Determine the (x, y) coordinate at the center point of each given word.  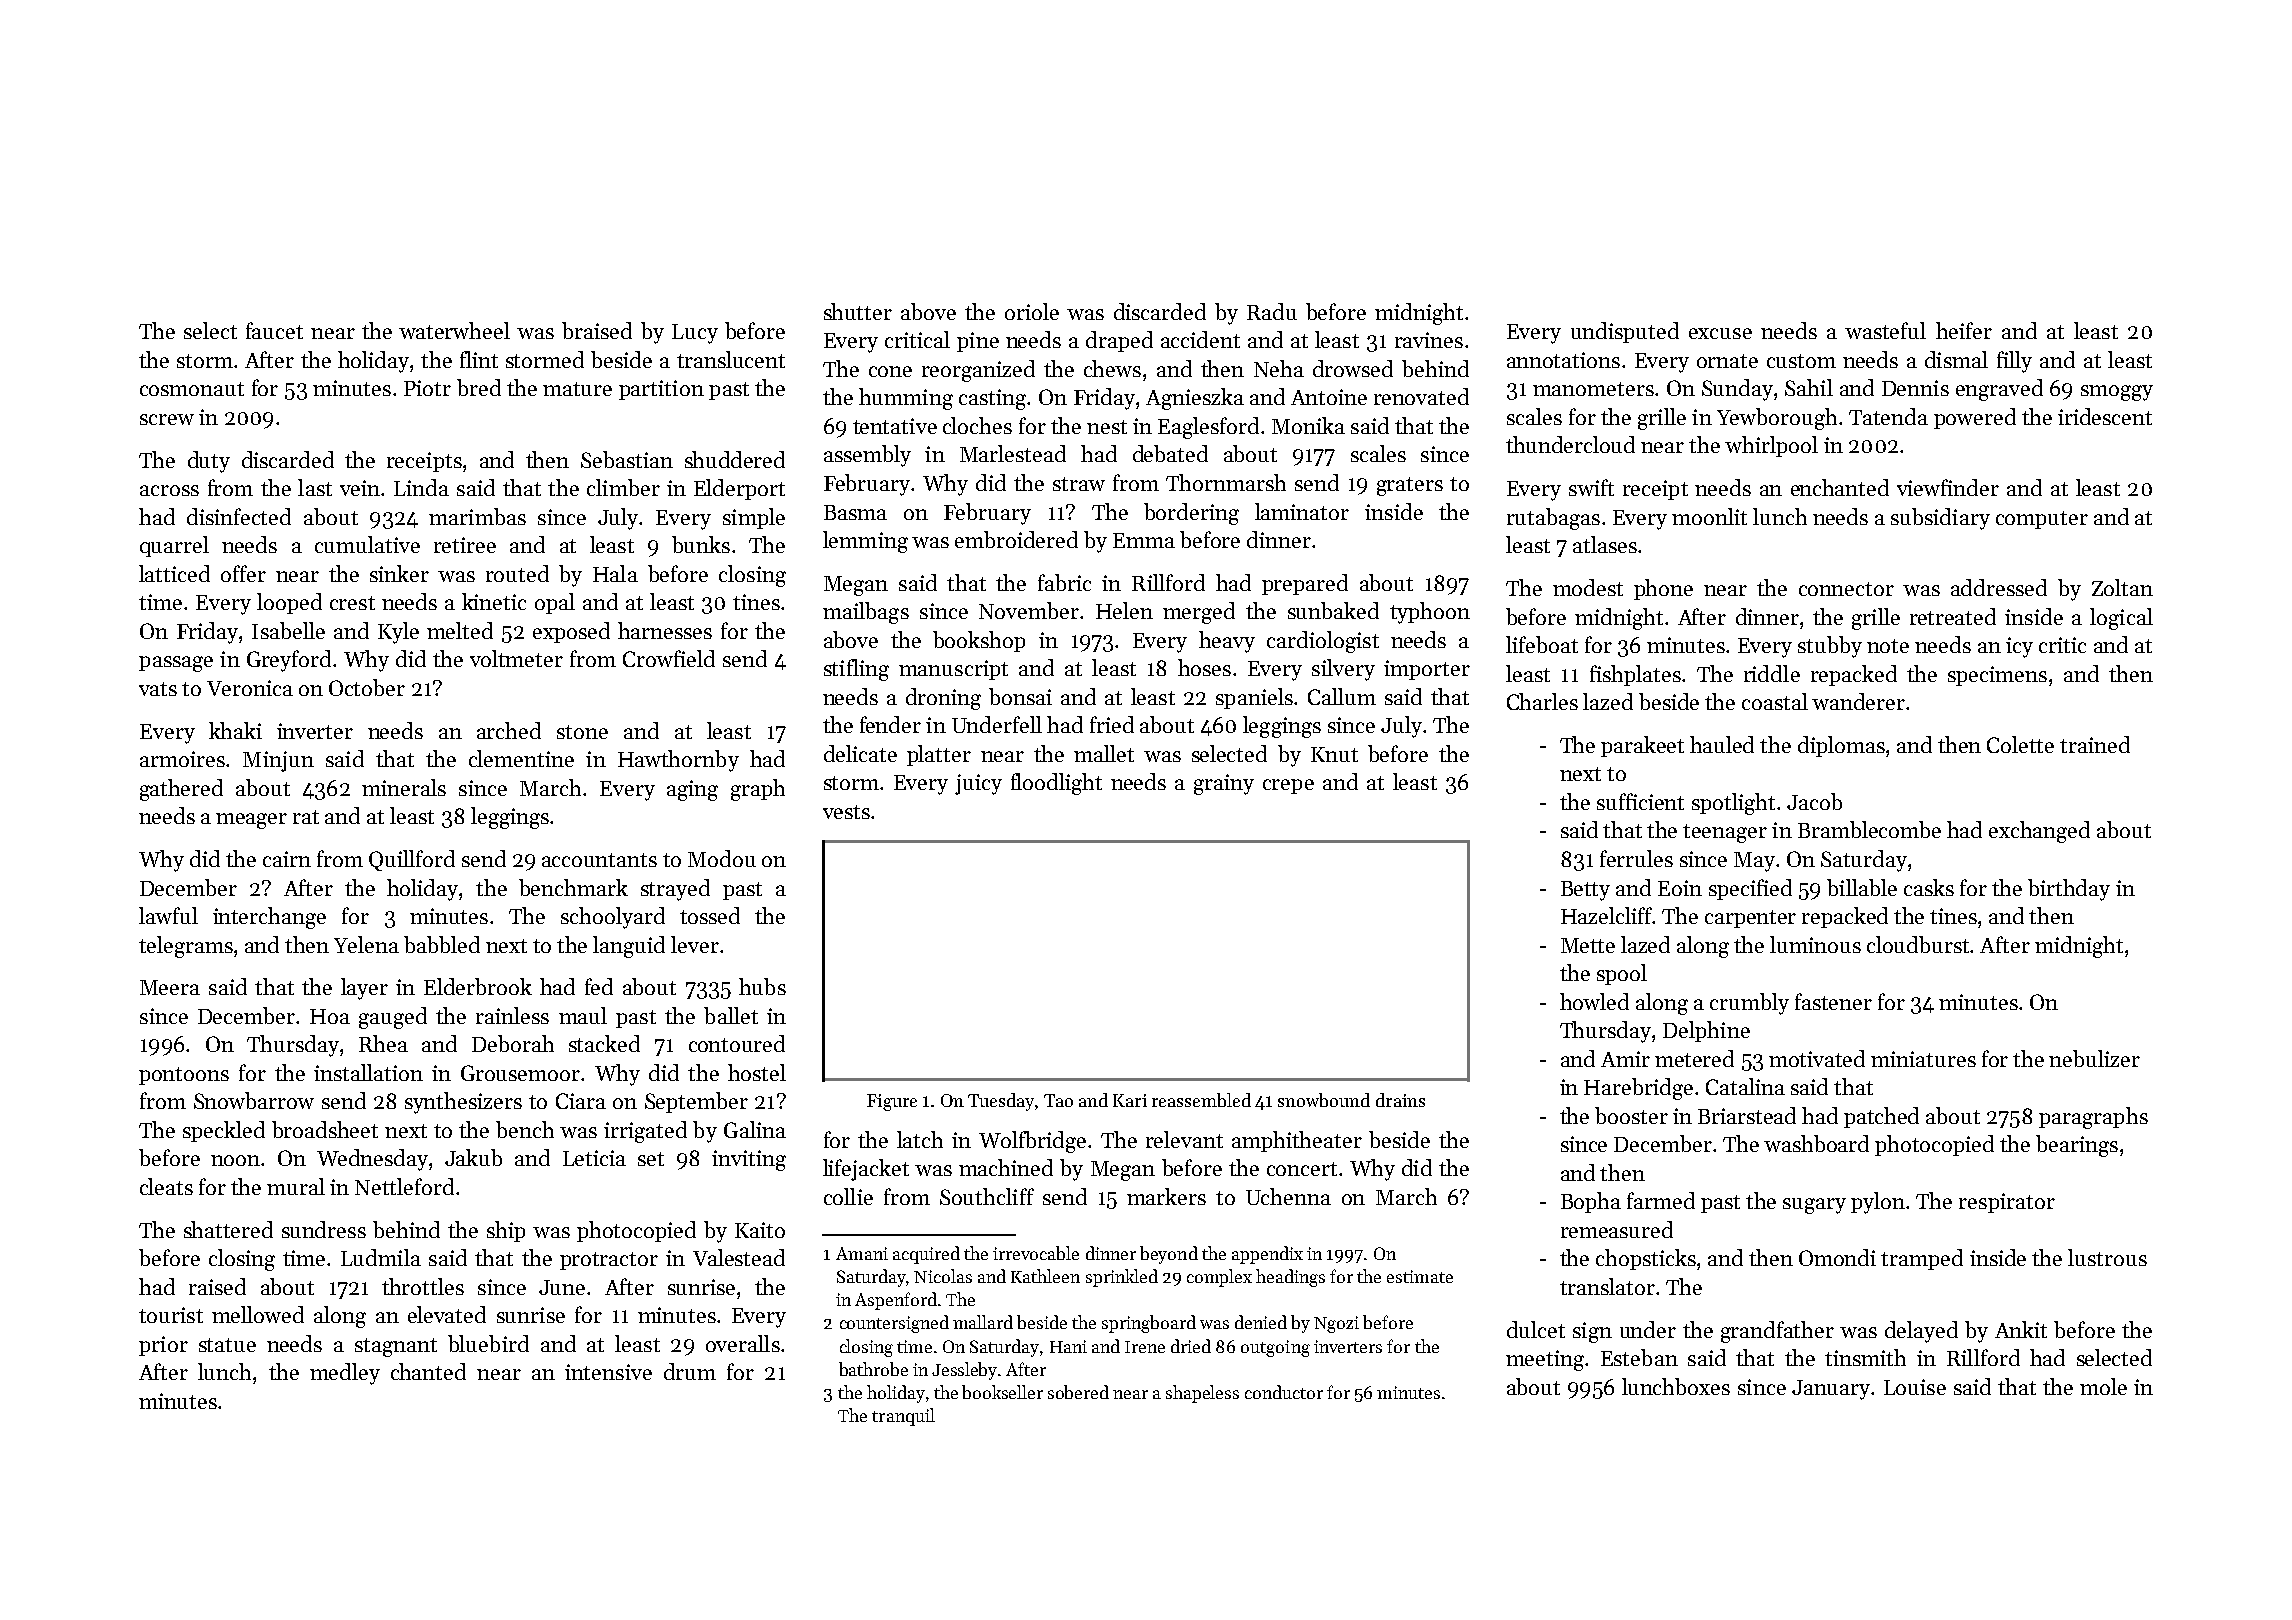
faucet (274, 330)
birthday (2069, 890)
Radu (1272, 311)
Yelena (366, 944)
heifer (1964, 330)
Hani (1068, 1346)
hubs (762, 986)
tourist (171, 1315)
